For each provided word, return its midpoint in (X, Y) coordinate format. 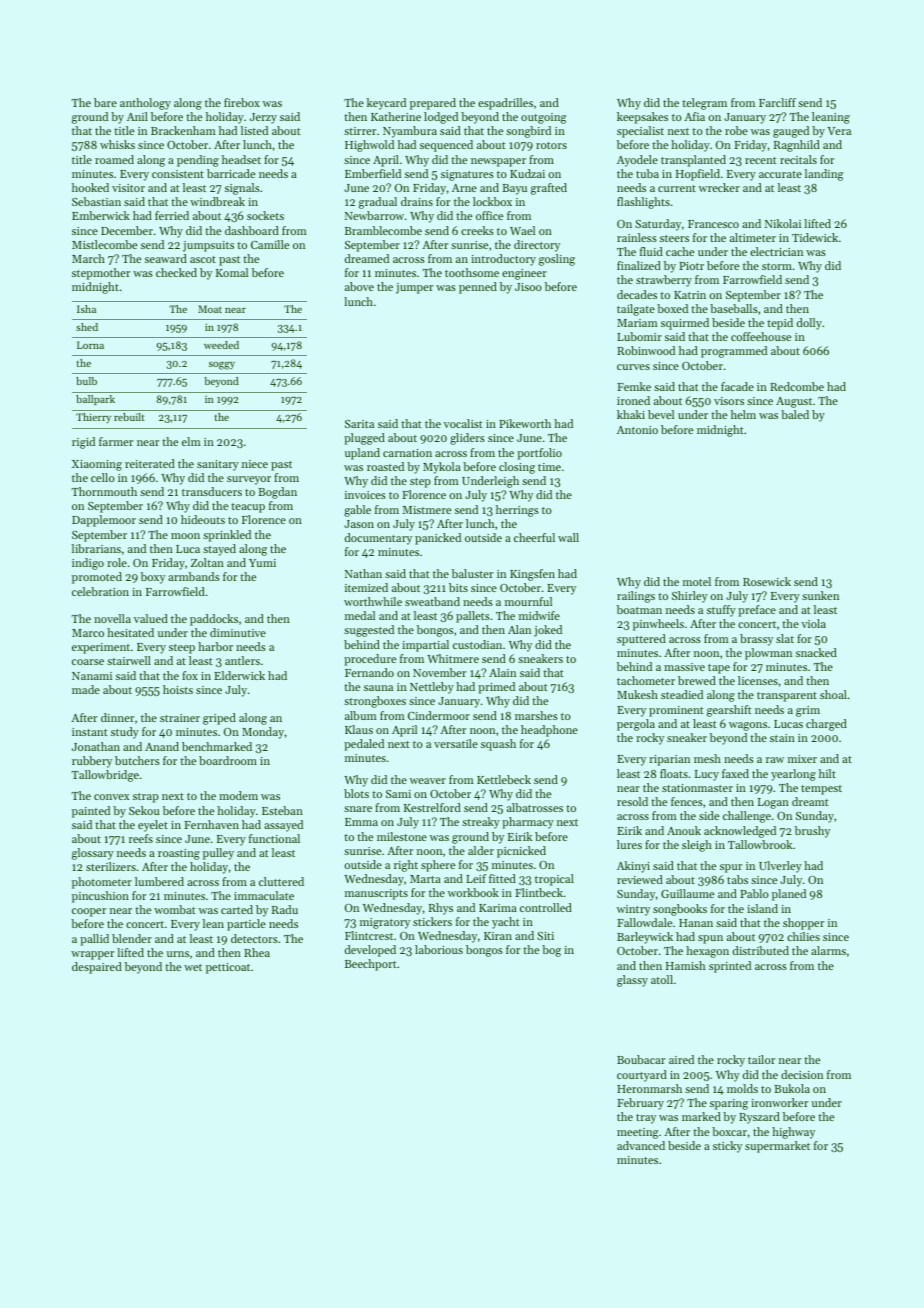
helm (743, 414)
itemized (366, 587)
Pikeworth (525, 423)
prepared (433, 104)
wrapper (92, 955)
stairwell (129, 660)
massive (684, 667)
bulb (86, 381)
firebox (242, 102)
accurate (780, 174)
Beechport (371, 965)
